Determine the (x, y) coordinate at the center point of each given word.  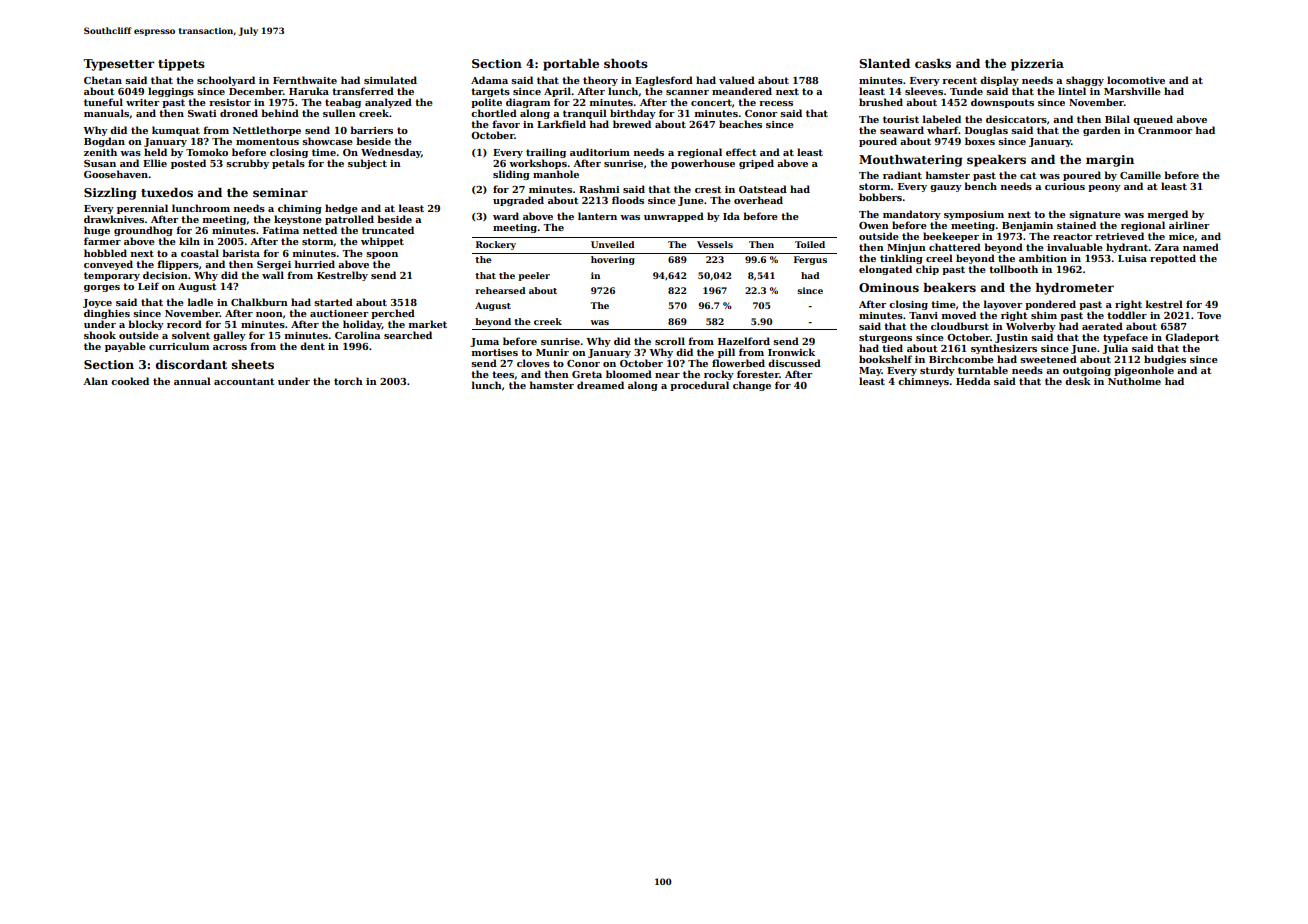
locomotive (1136, 80)
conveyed (108, 265)
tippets (181, 65)
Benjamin (1027, 226)
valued (737, 80)
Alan (95, 381)
